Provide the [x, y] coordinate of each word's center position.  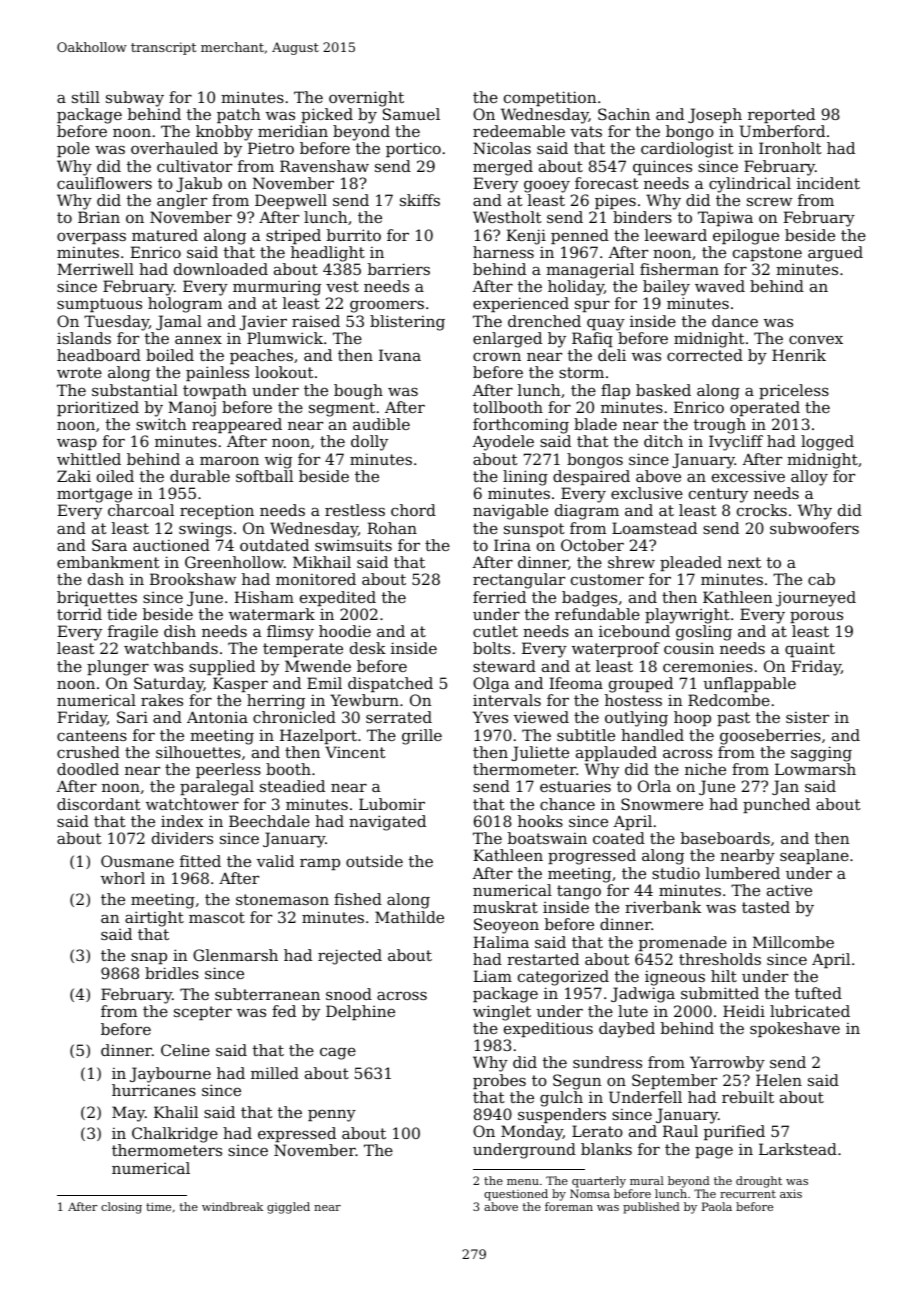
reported [781, 115]
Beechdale [269, 821]
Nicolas [502, 148]
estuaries [575, 786]
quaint [810, 649]
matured [165, 235]
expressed [297, 1134]
